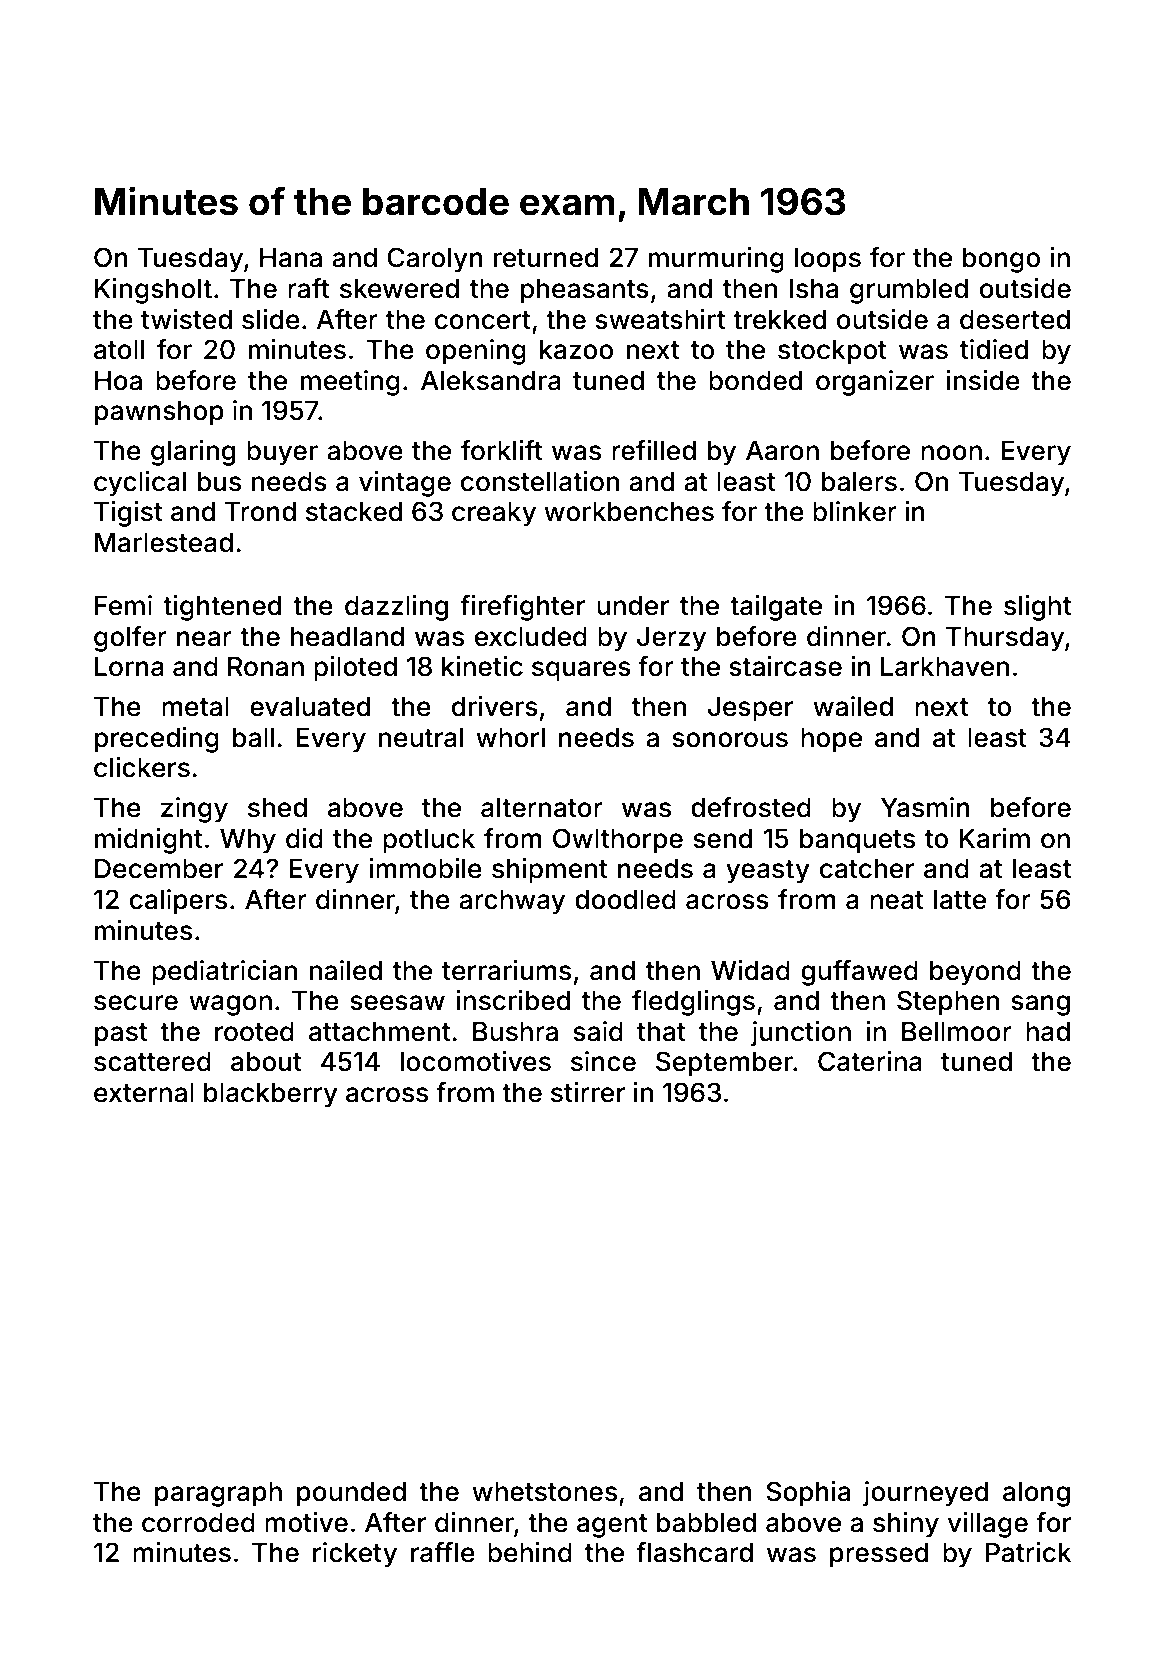 This screenshot has height=1654, width=1165. I want to click on blinker, so click(855, 511).
